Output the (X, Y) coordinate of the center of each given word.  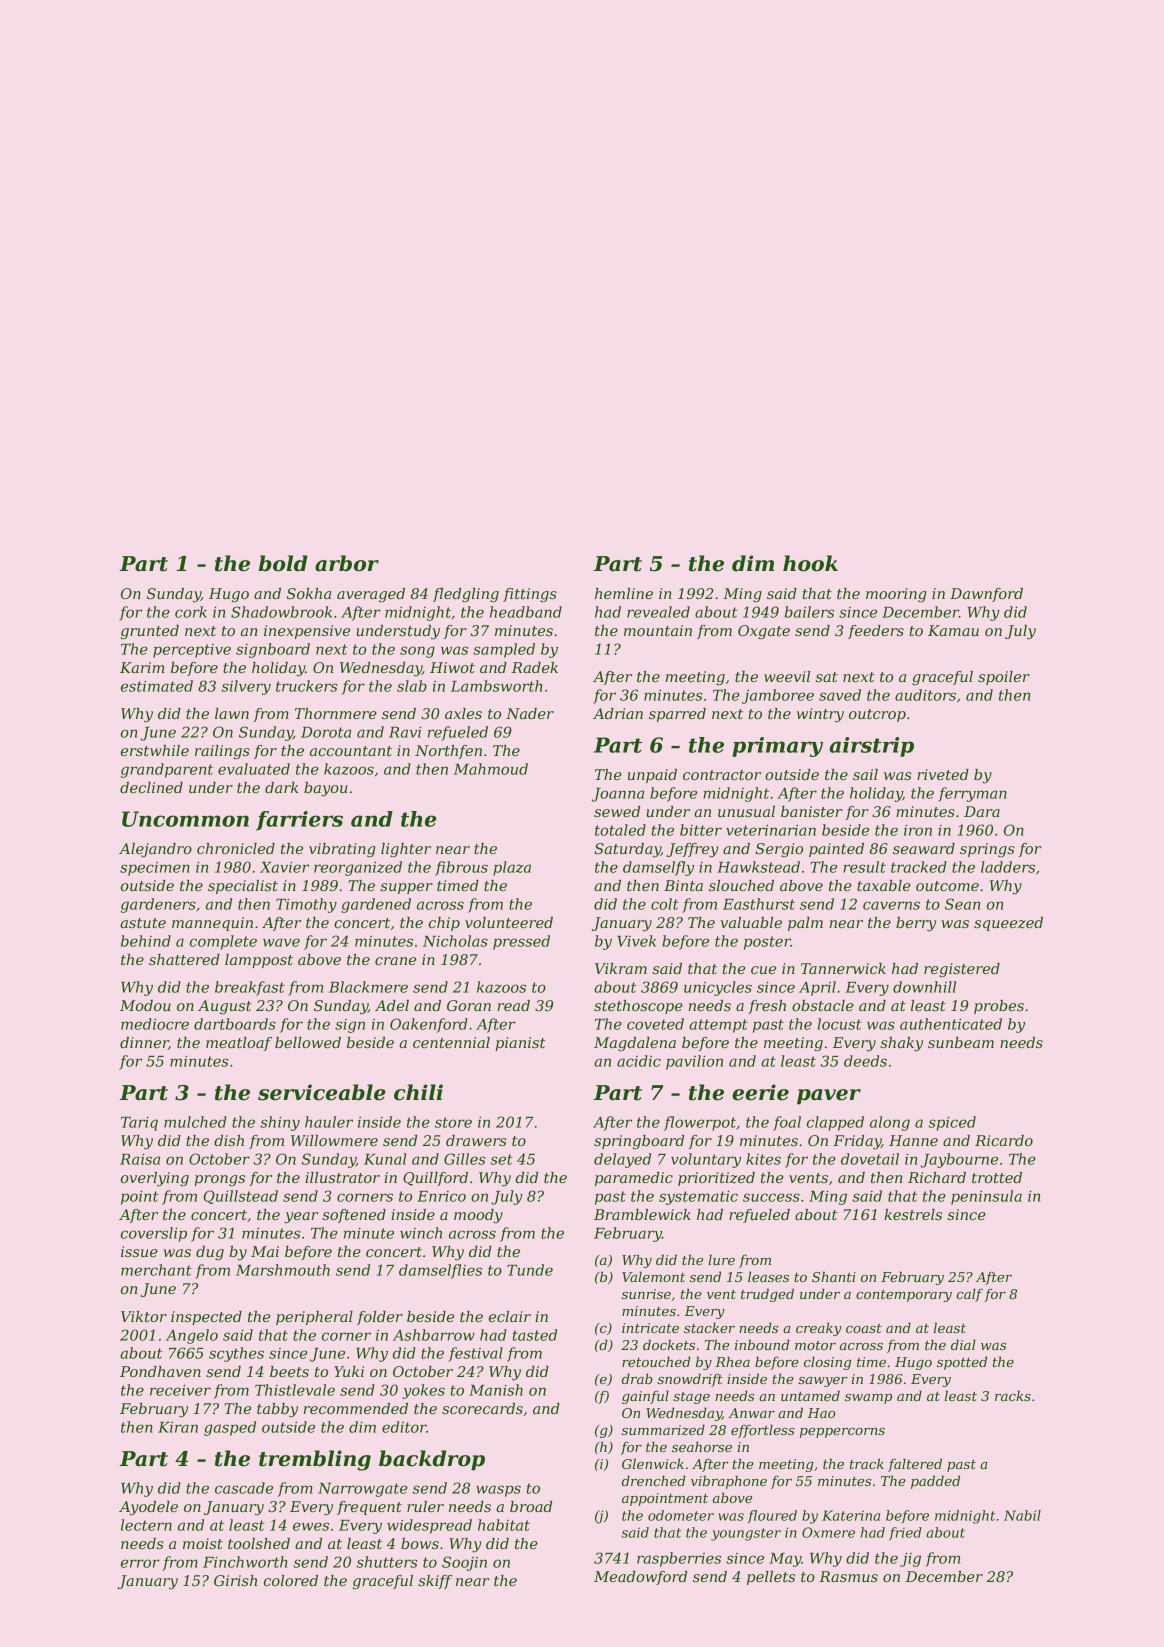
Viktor (144, 1316)
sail (865, 774)
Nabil (1022, 1515)
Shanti (834, 1276)
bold (283, 563)
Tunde (530, 1270)
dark (281, 787)
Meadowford (640, 1578)
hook (810, 563)
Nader (530, 713)
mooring (896, 595)
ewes (311, 1526)
